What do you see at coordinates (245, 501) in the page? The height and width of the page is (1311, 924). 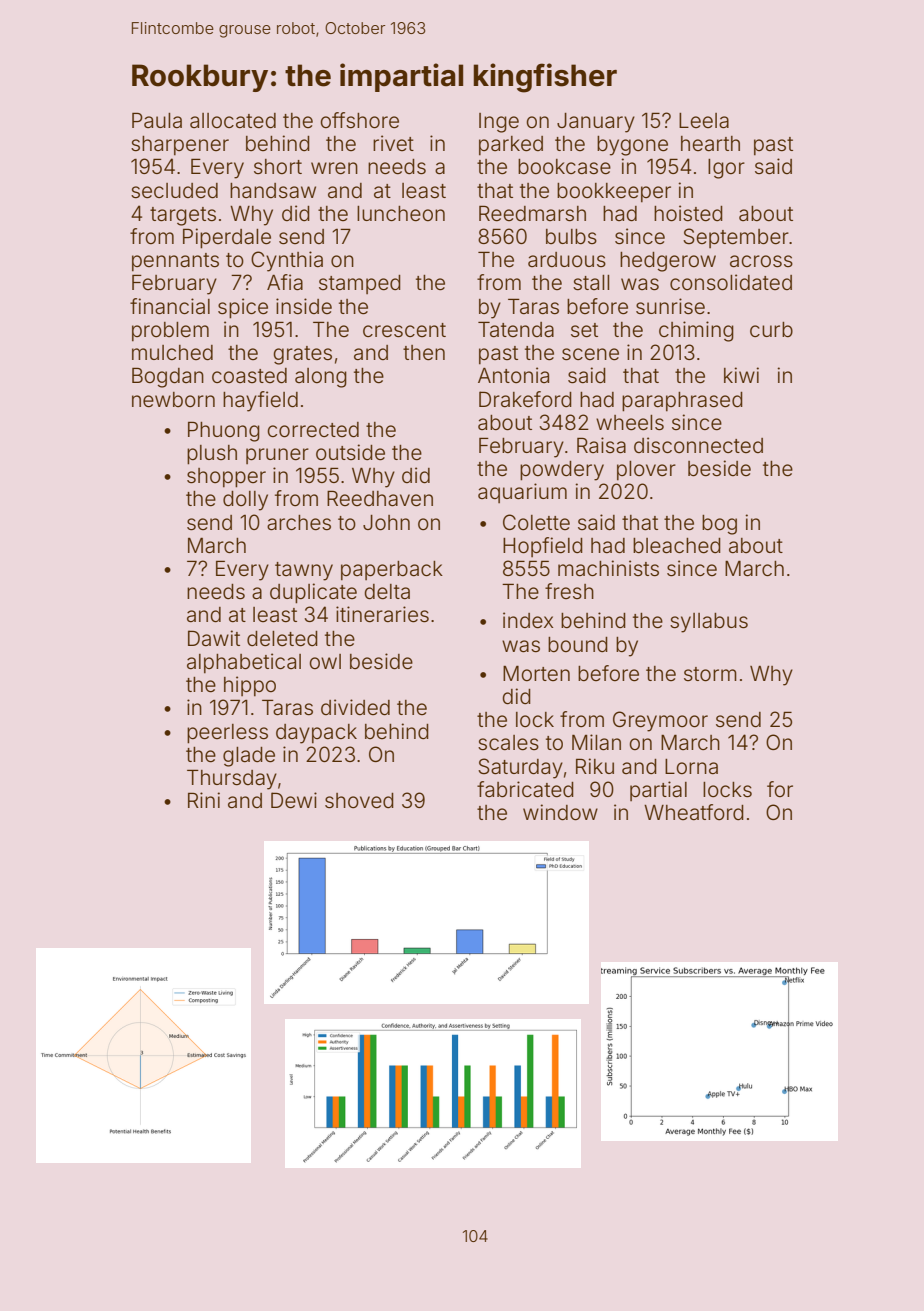 I see `dolly` at bounding box center [245, 501].
